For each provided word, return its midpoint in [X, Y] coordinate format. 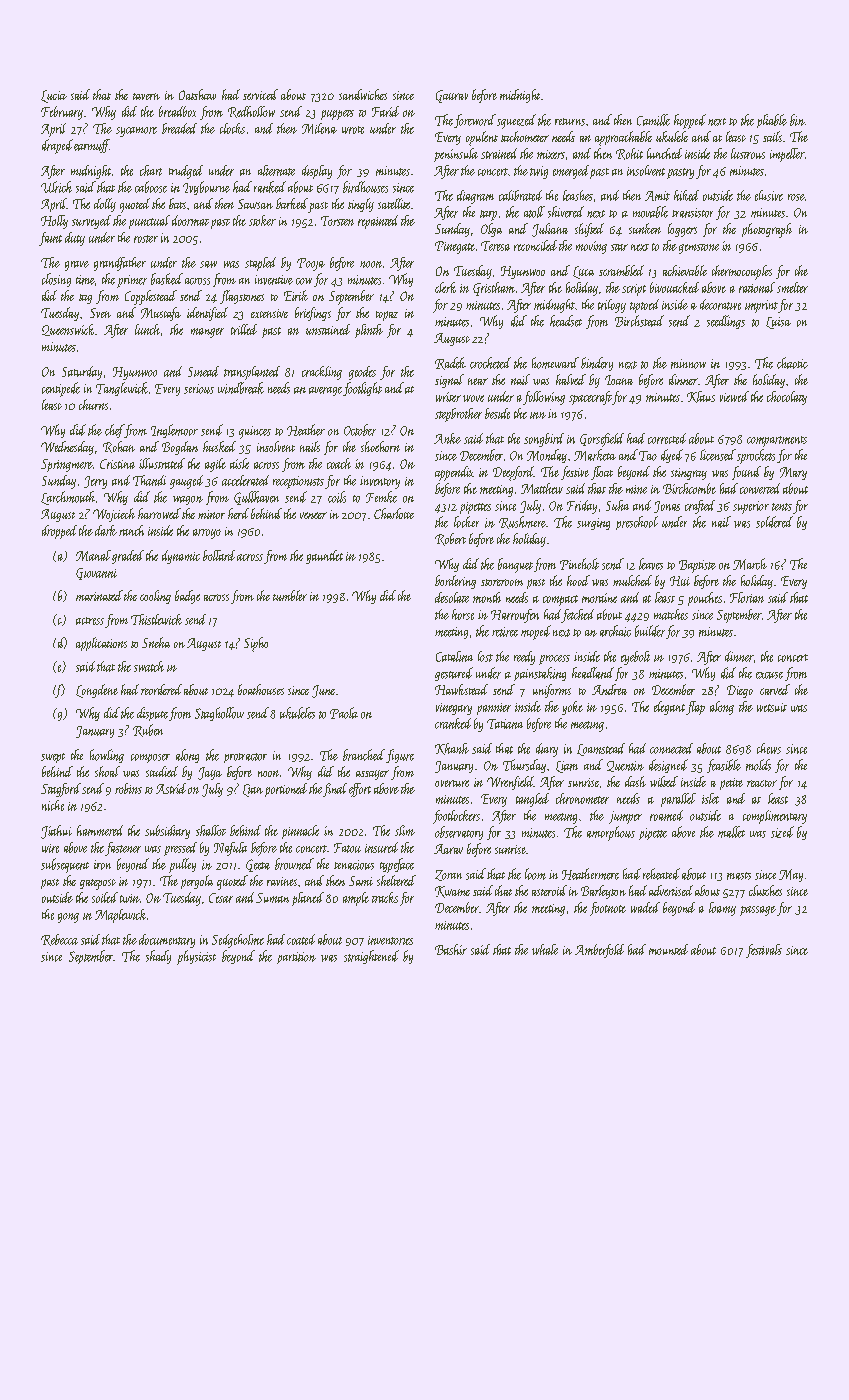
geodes [362, 373]
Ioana [619, 380]
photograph [767, 230]
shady [158, 957]
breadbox [177, 111]
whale [545, 949]
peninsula [456, 155]
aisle [239, 463]
